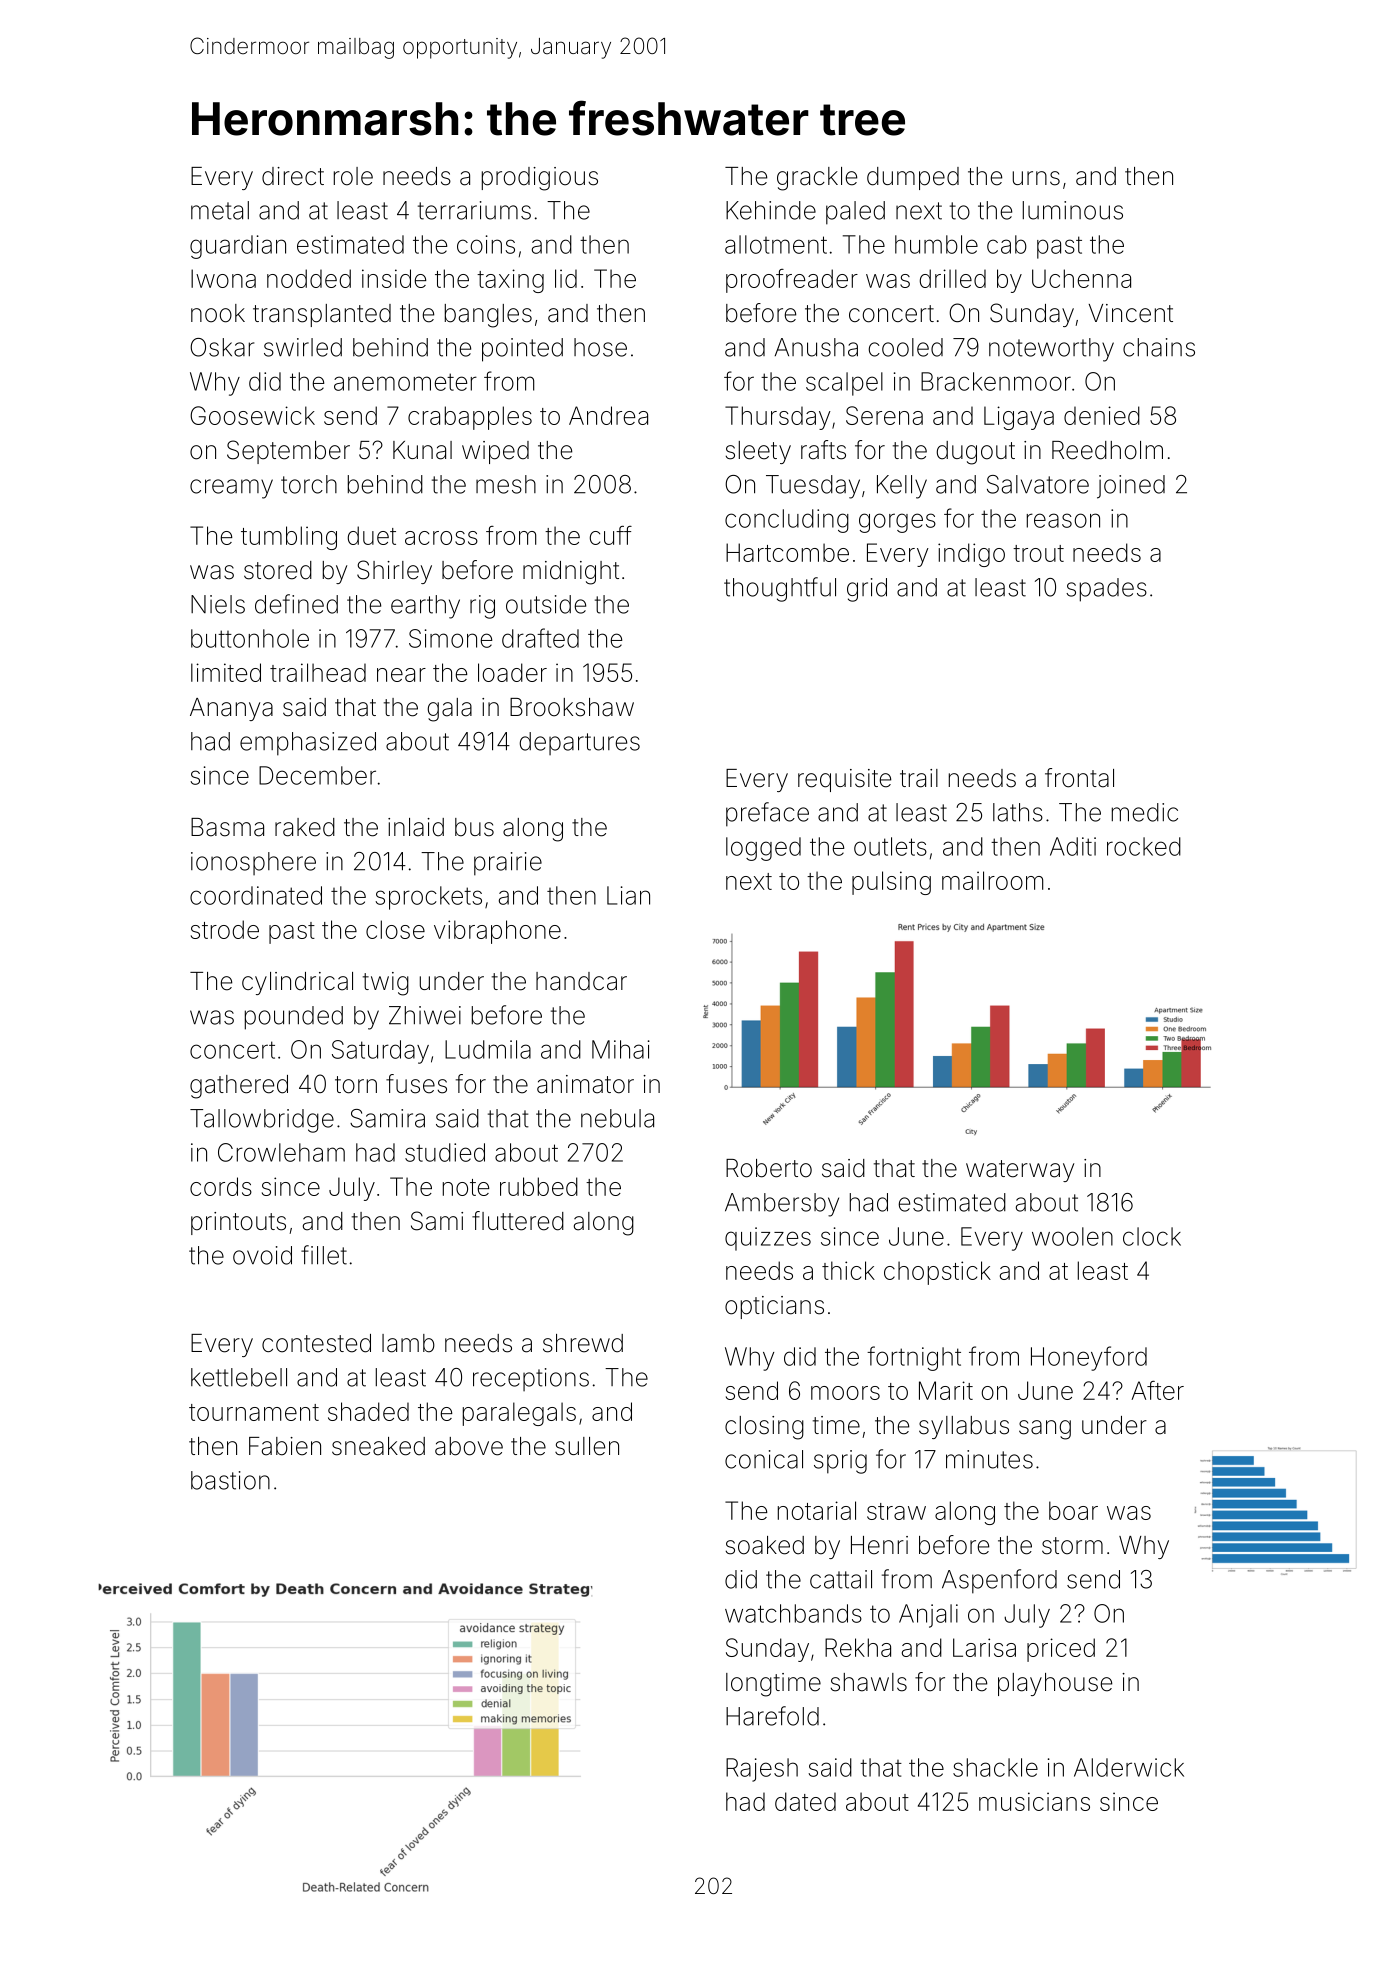 This page has height=1969, width=1386. Describe the element at coordinates (897, 523) in the page. I see `gorges` at that location.
